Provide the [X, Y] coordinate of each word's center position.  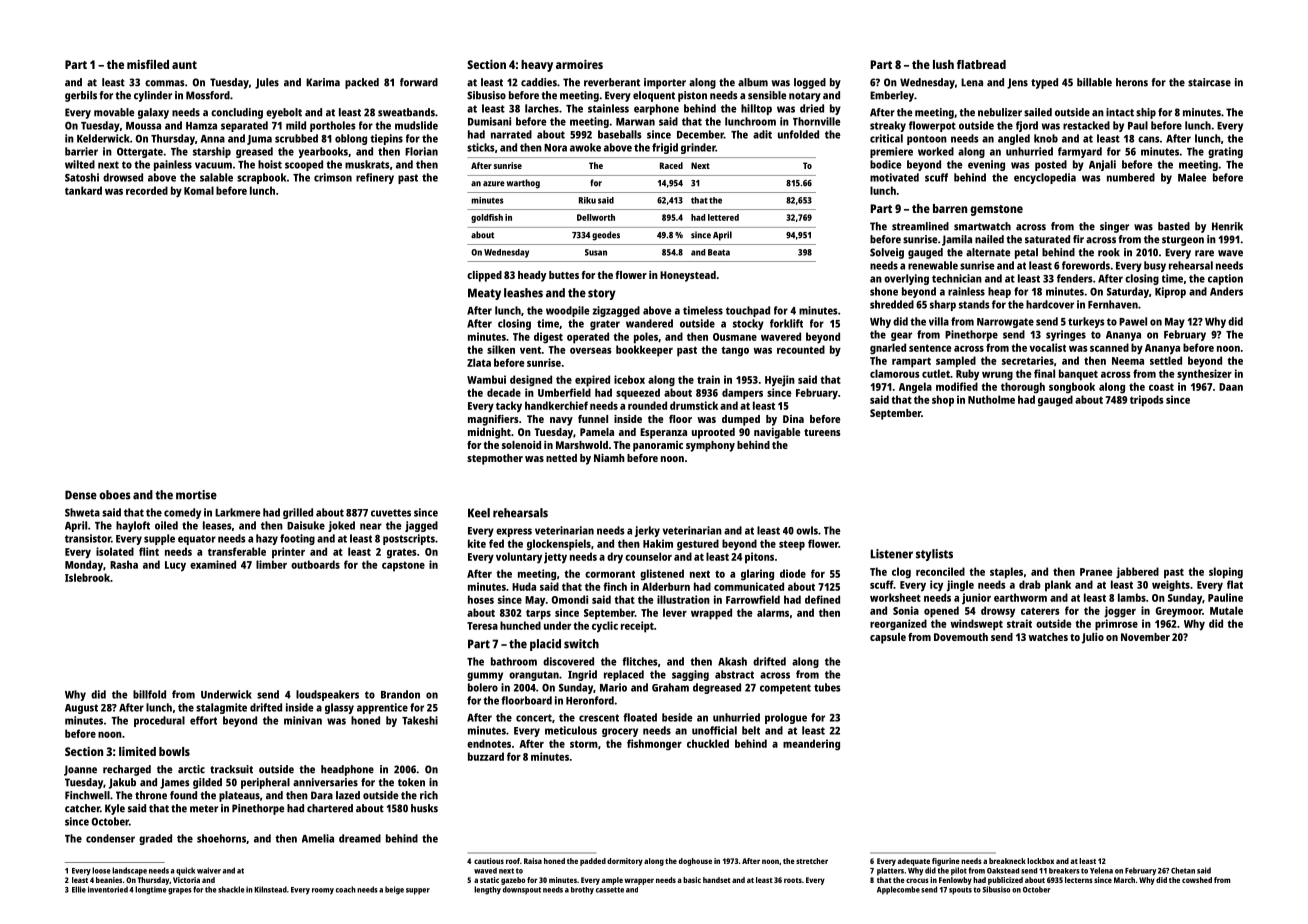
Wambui [486, 379]
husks [424, 808]
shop [943, 401]
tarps [538, 615]
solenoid [521, 445]
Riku [587, 200]
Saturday [1128, 292]
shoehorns [221, 838]
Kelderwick [103, 138]
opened [941, 612]
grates [402, 553]
